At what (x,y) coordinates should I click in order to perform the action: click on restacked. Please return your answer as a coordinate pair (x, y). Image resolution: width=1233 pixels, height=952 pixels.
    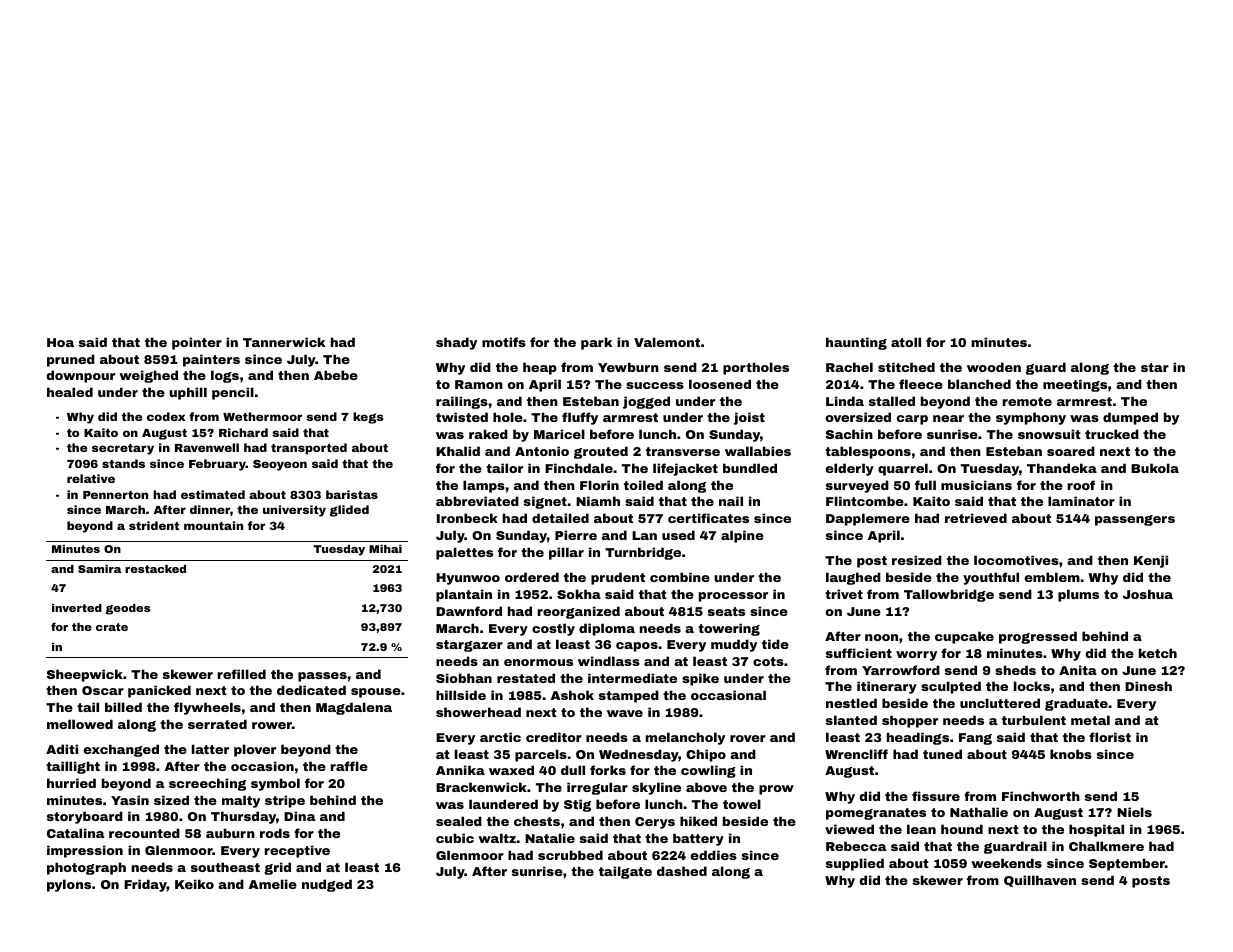
    Looking at the image, I should click on (155, 569).
